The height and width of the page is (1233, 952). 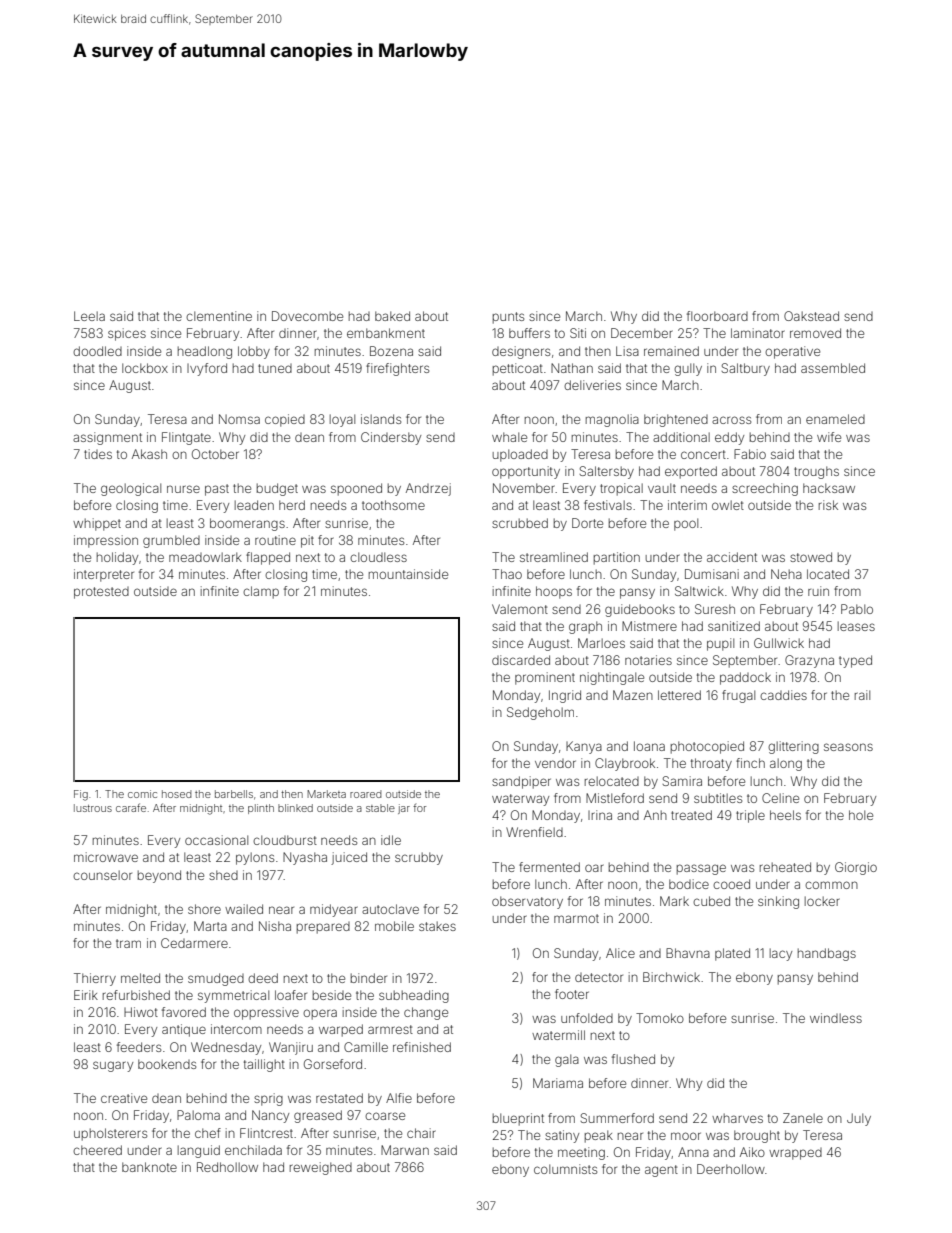 I want to click on floorboard, so click(x=717, y=316).
